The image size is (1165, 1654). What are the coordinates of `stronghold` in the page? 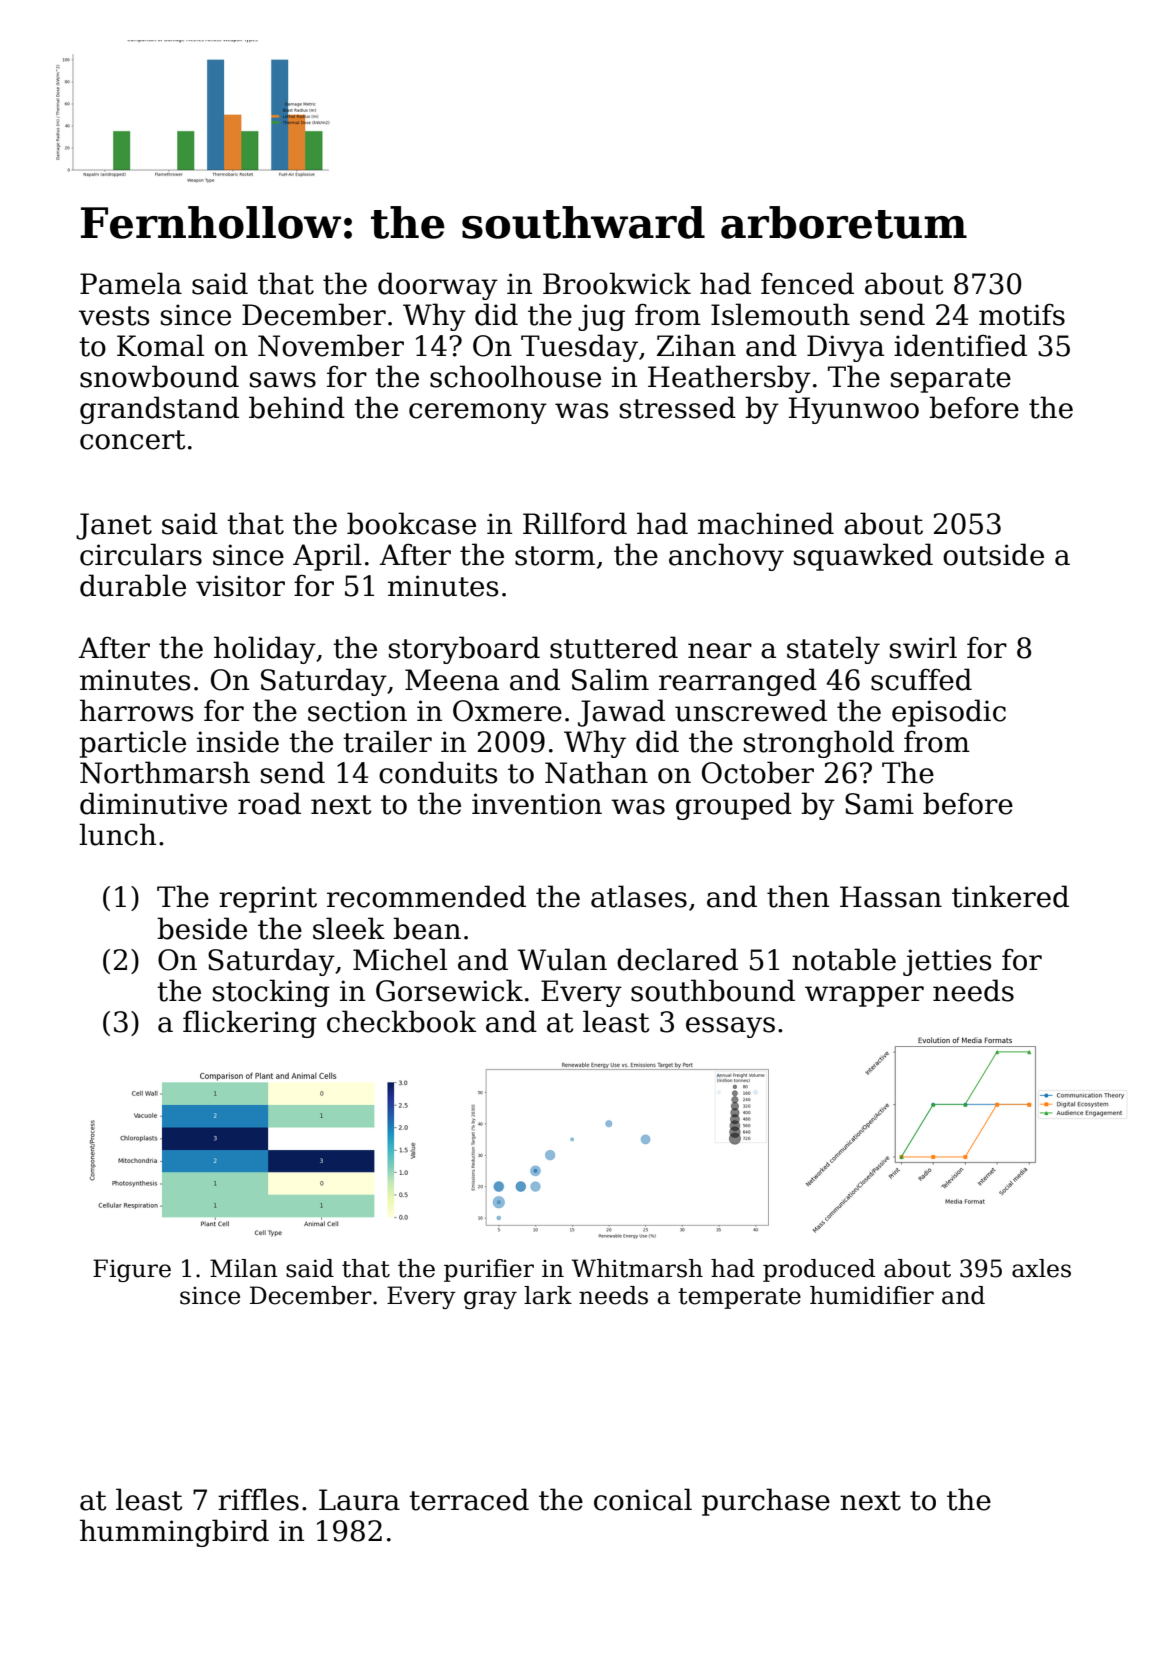 It's located at (819, 744).
